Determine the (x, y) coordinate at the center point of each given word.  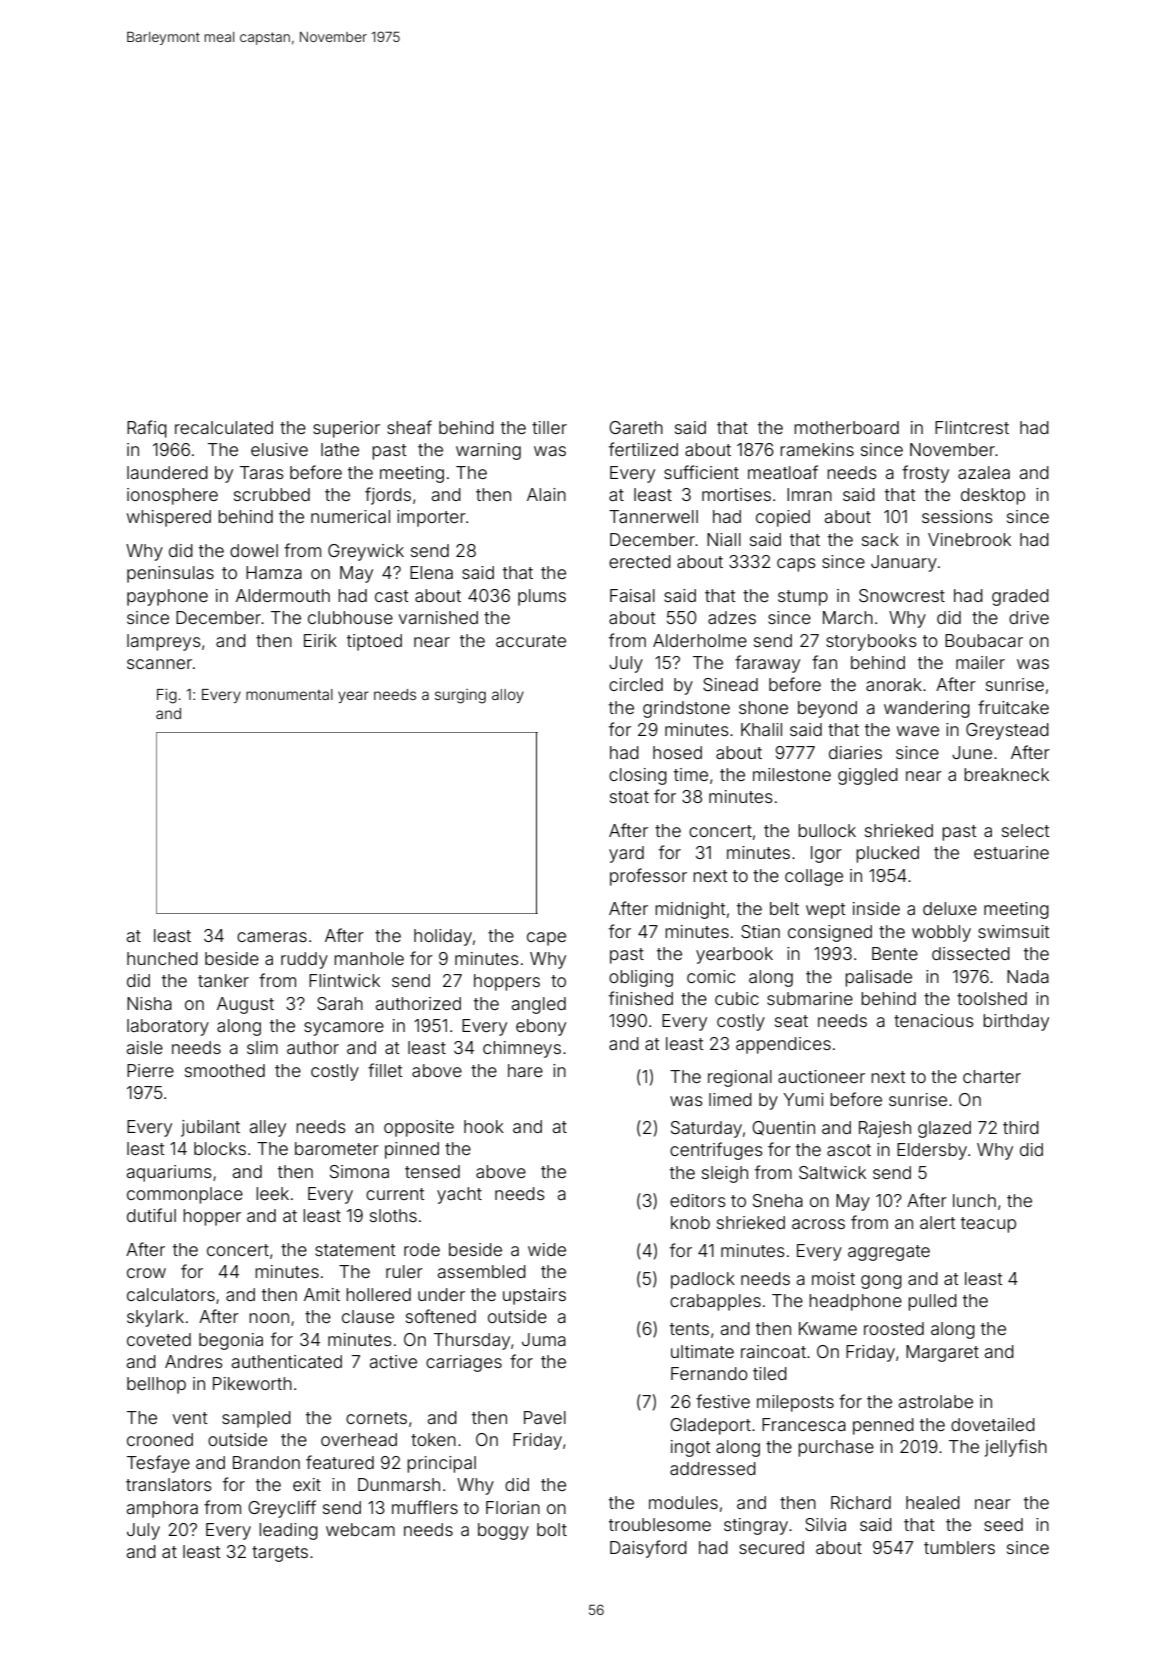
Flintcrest (972, 427)
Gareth (636, 427)
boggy (503, 1531)
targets (280, 1554)
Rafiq (147, 429)
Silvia (825, 1524)
